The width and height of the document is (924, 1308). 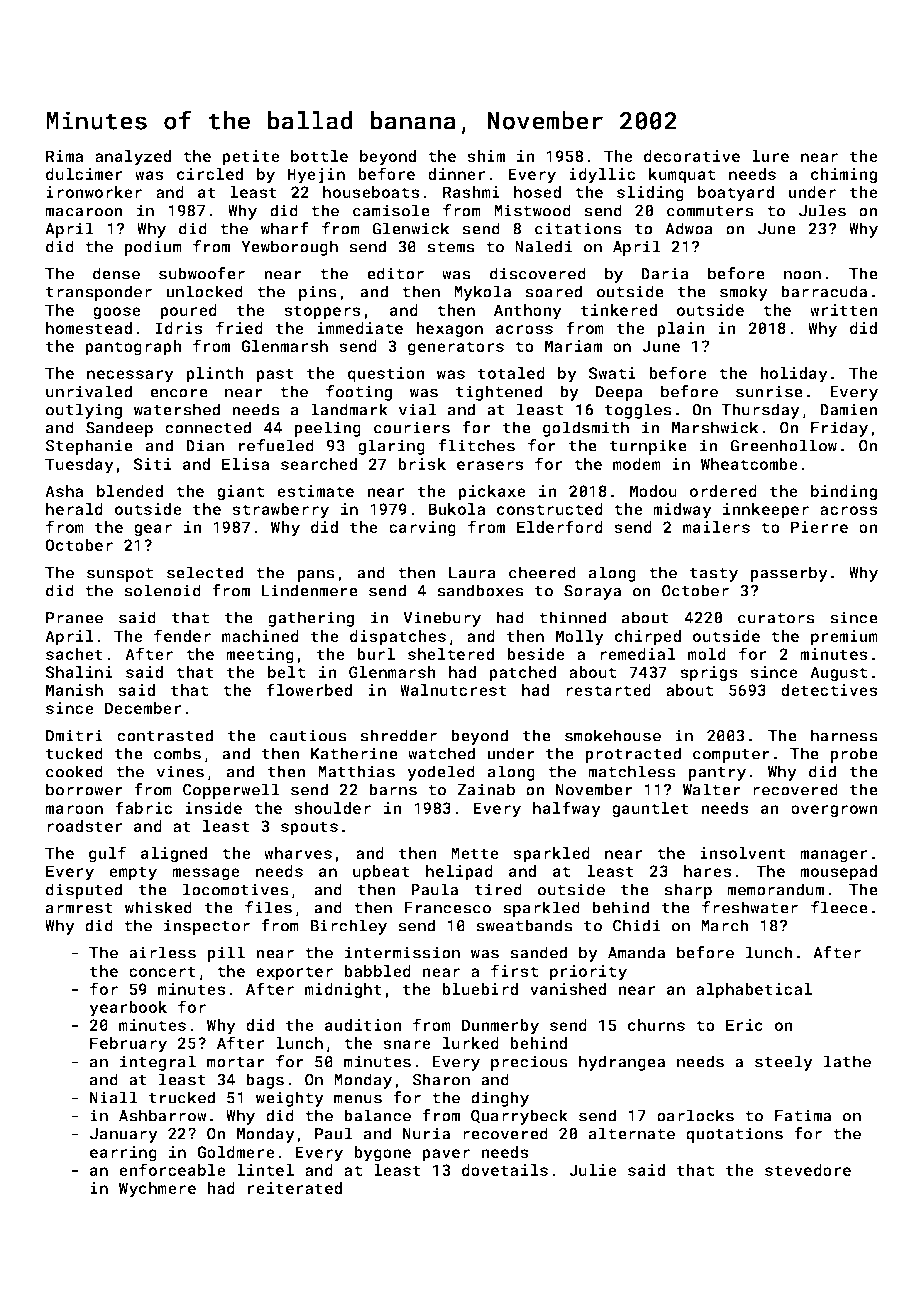 I want to click on vines, so click(x=180, y=771).
